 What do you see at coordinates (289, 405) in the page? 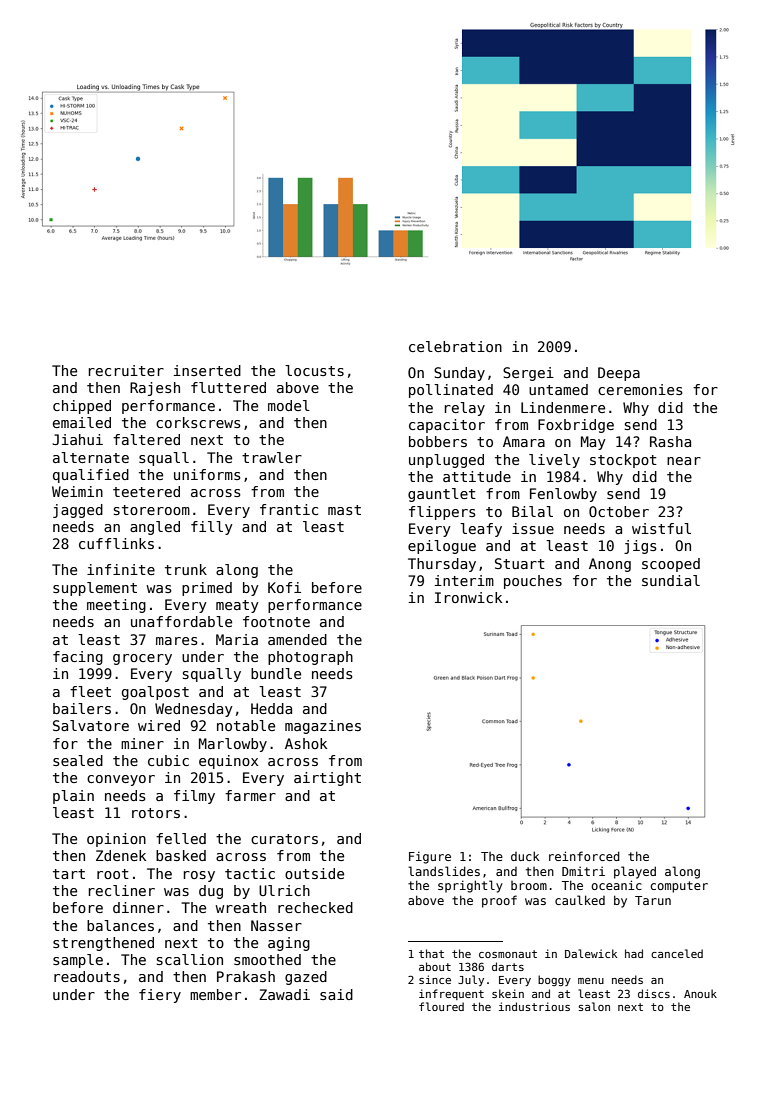
I see `model` at bounding box center [289, 405].
